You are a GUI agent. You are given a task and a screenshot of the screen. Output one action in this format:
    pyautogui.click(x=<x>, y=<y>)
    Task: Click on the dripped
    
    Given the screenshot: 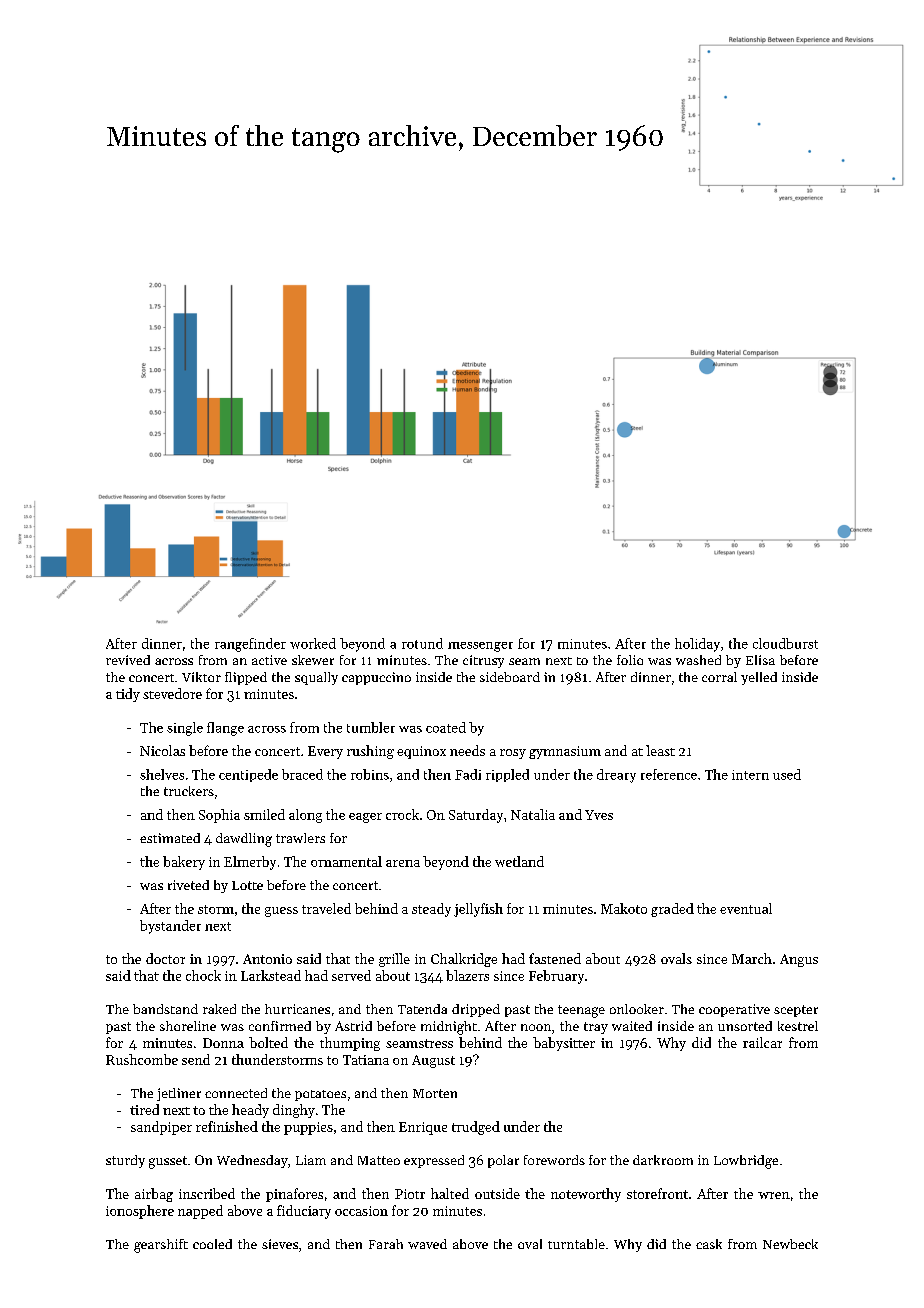 What is the action you would take?
    pyautogui.click(x=476, y=1010)
